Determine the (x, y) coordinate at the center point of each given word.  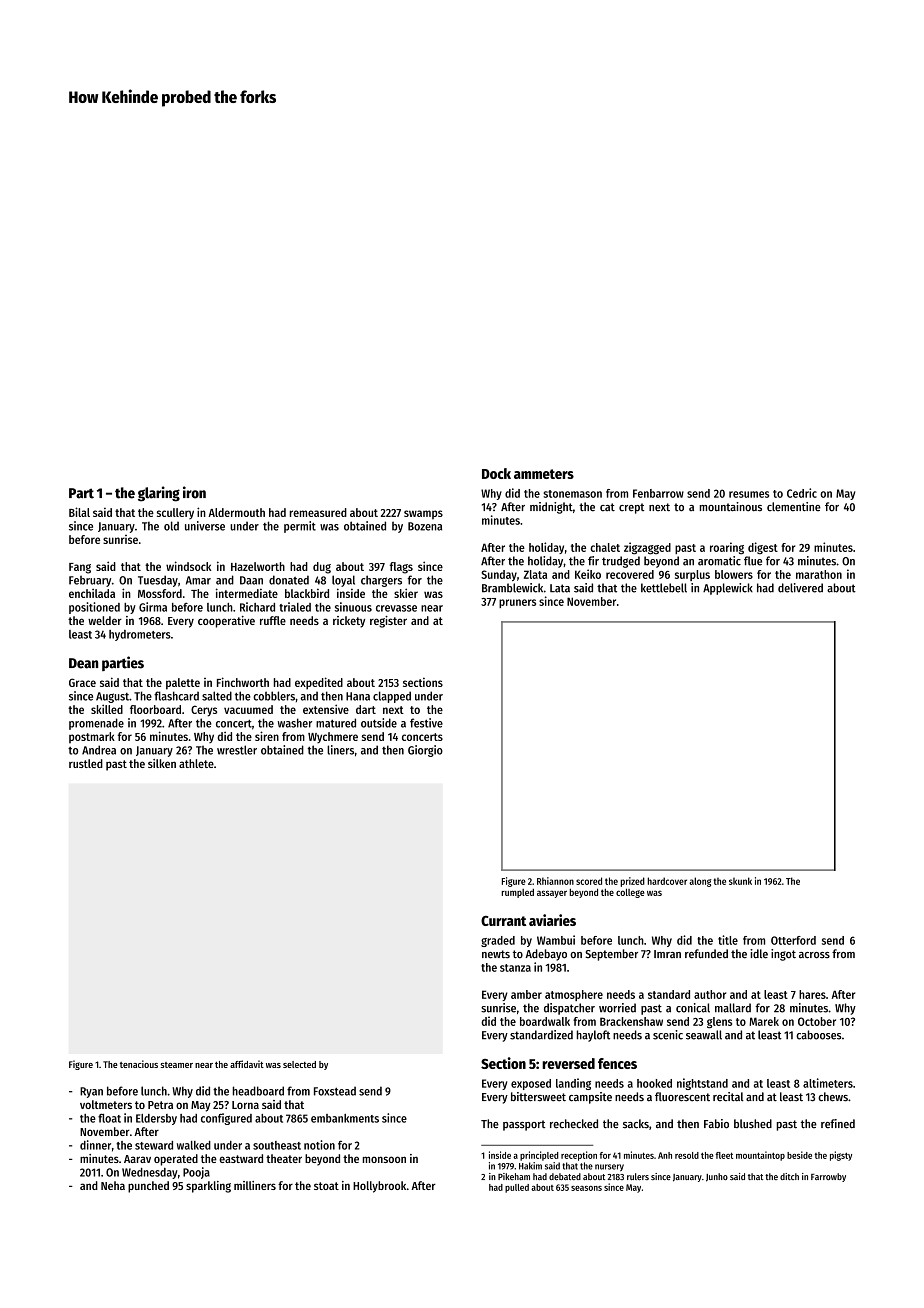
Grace (82, 682)
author (710, 994)
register (388, 622)
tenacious (139, 1064)
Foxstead (335, 1091)
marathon (819, 574)
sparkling (208, 1187)
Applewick (728, 589)
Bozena (425, 526)
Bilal (79, 512)
